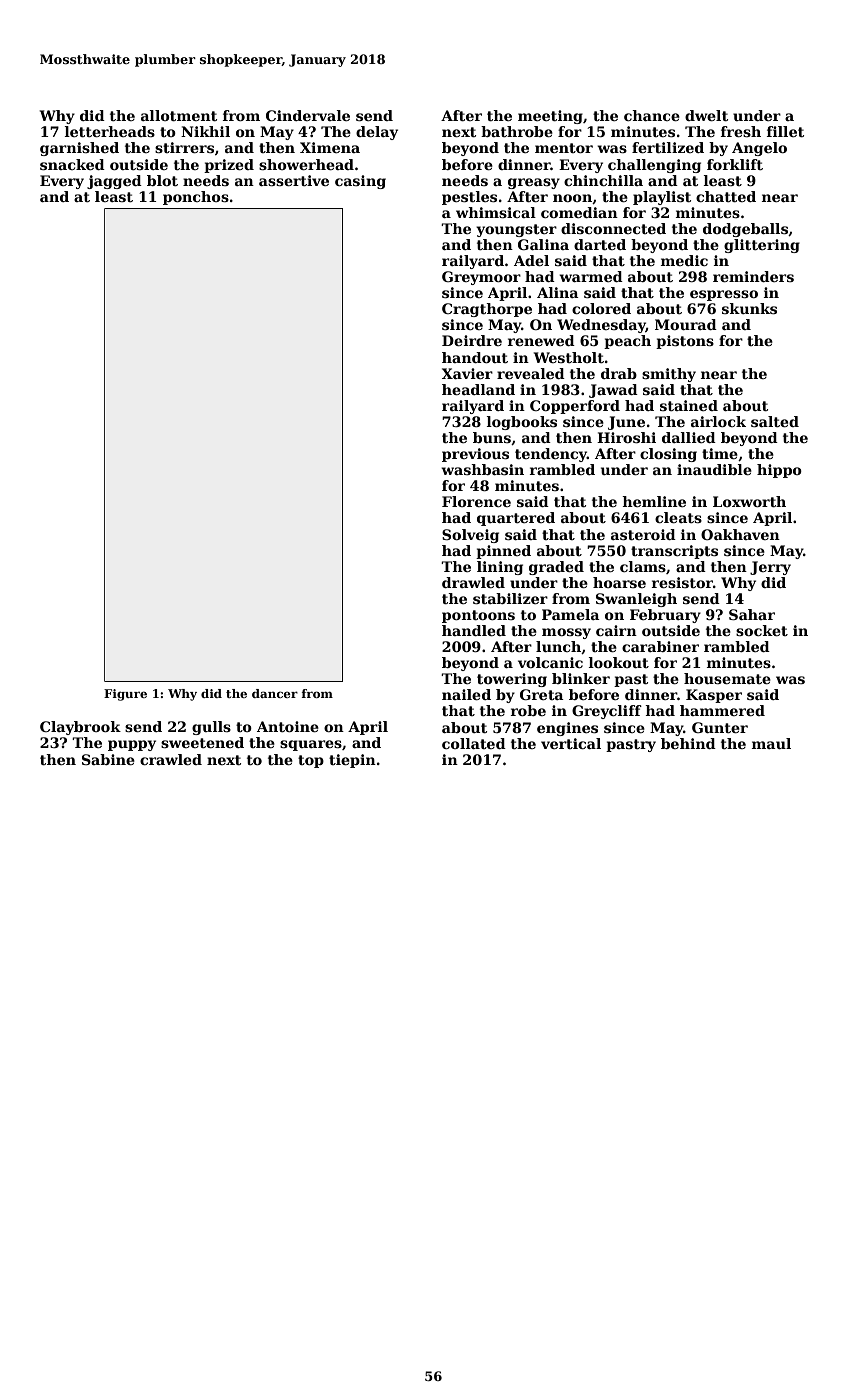 The image size is (849, 1400). I want to click on stabilizer, so click(510, 598).
